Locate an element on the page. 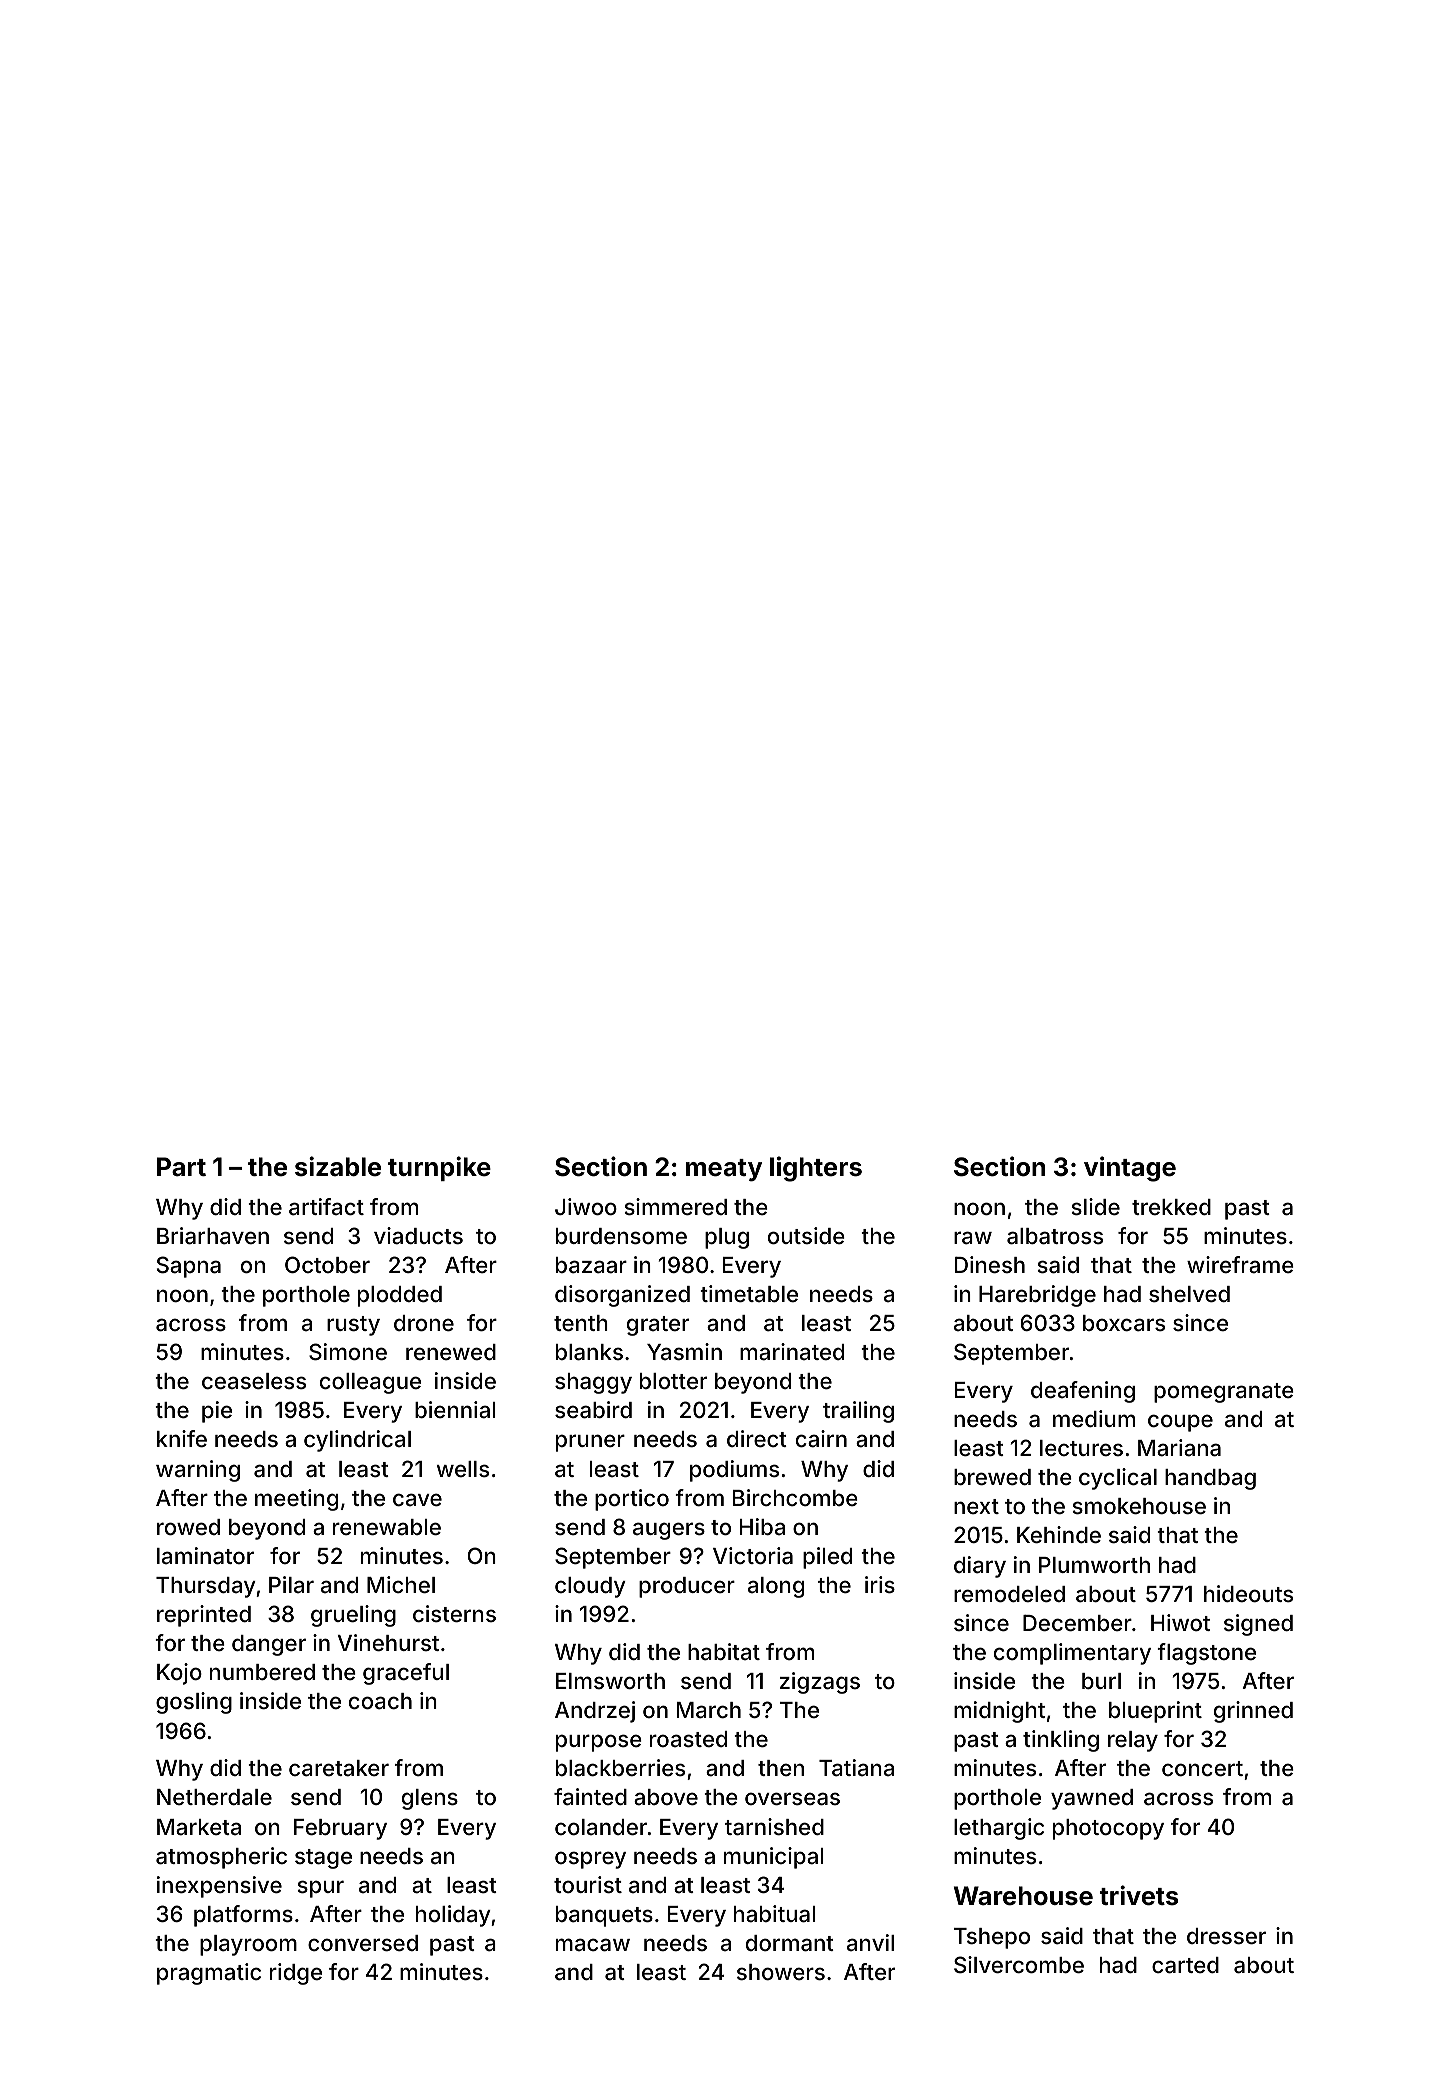 The height and width of the image is (2100, 1450). zigzags is located at coordinates (820, 1683).
